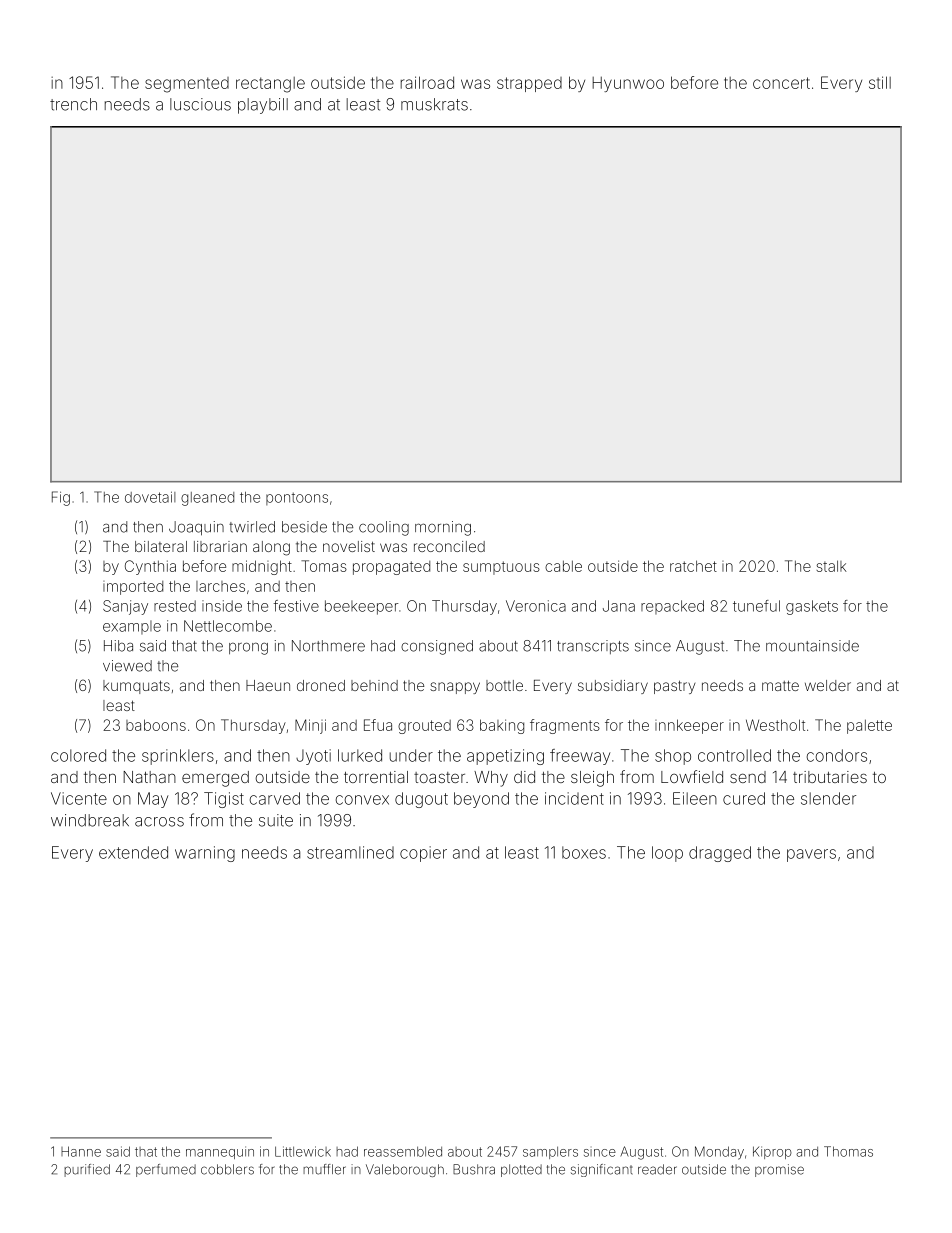 The width and height of the screenshot is (952, 1233). I want to click on Monday, so click(719, 1153).
